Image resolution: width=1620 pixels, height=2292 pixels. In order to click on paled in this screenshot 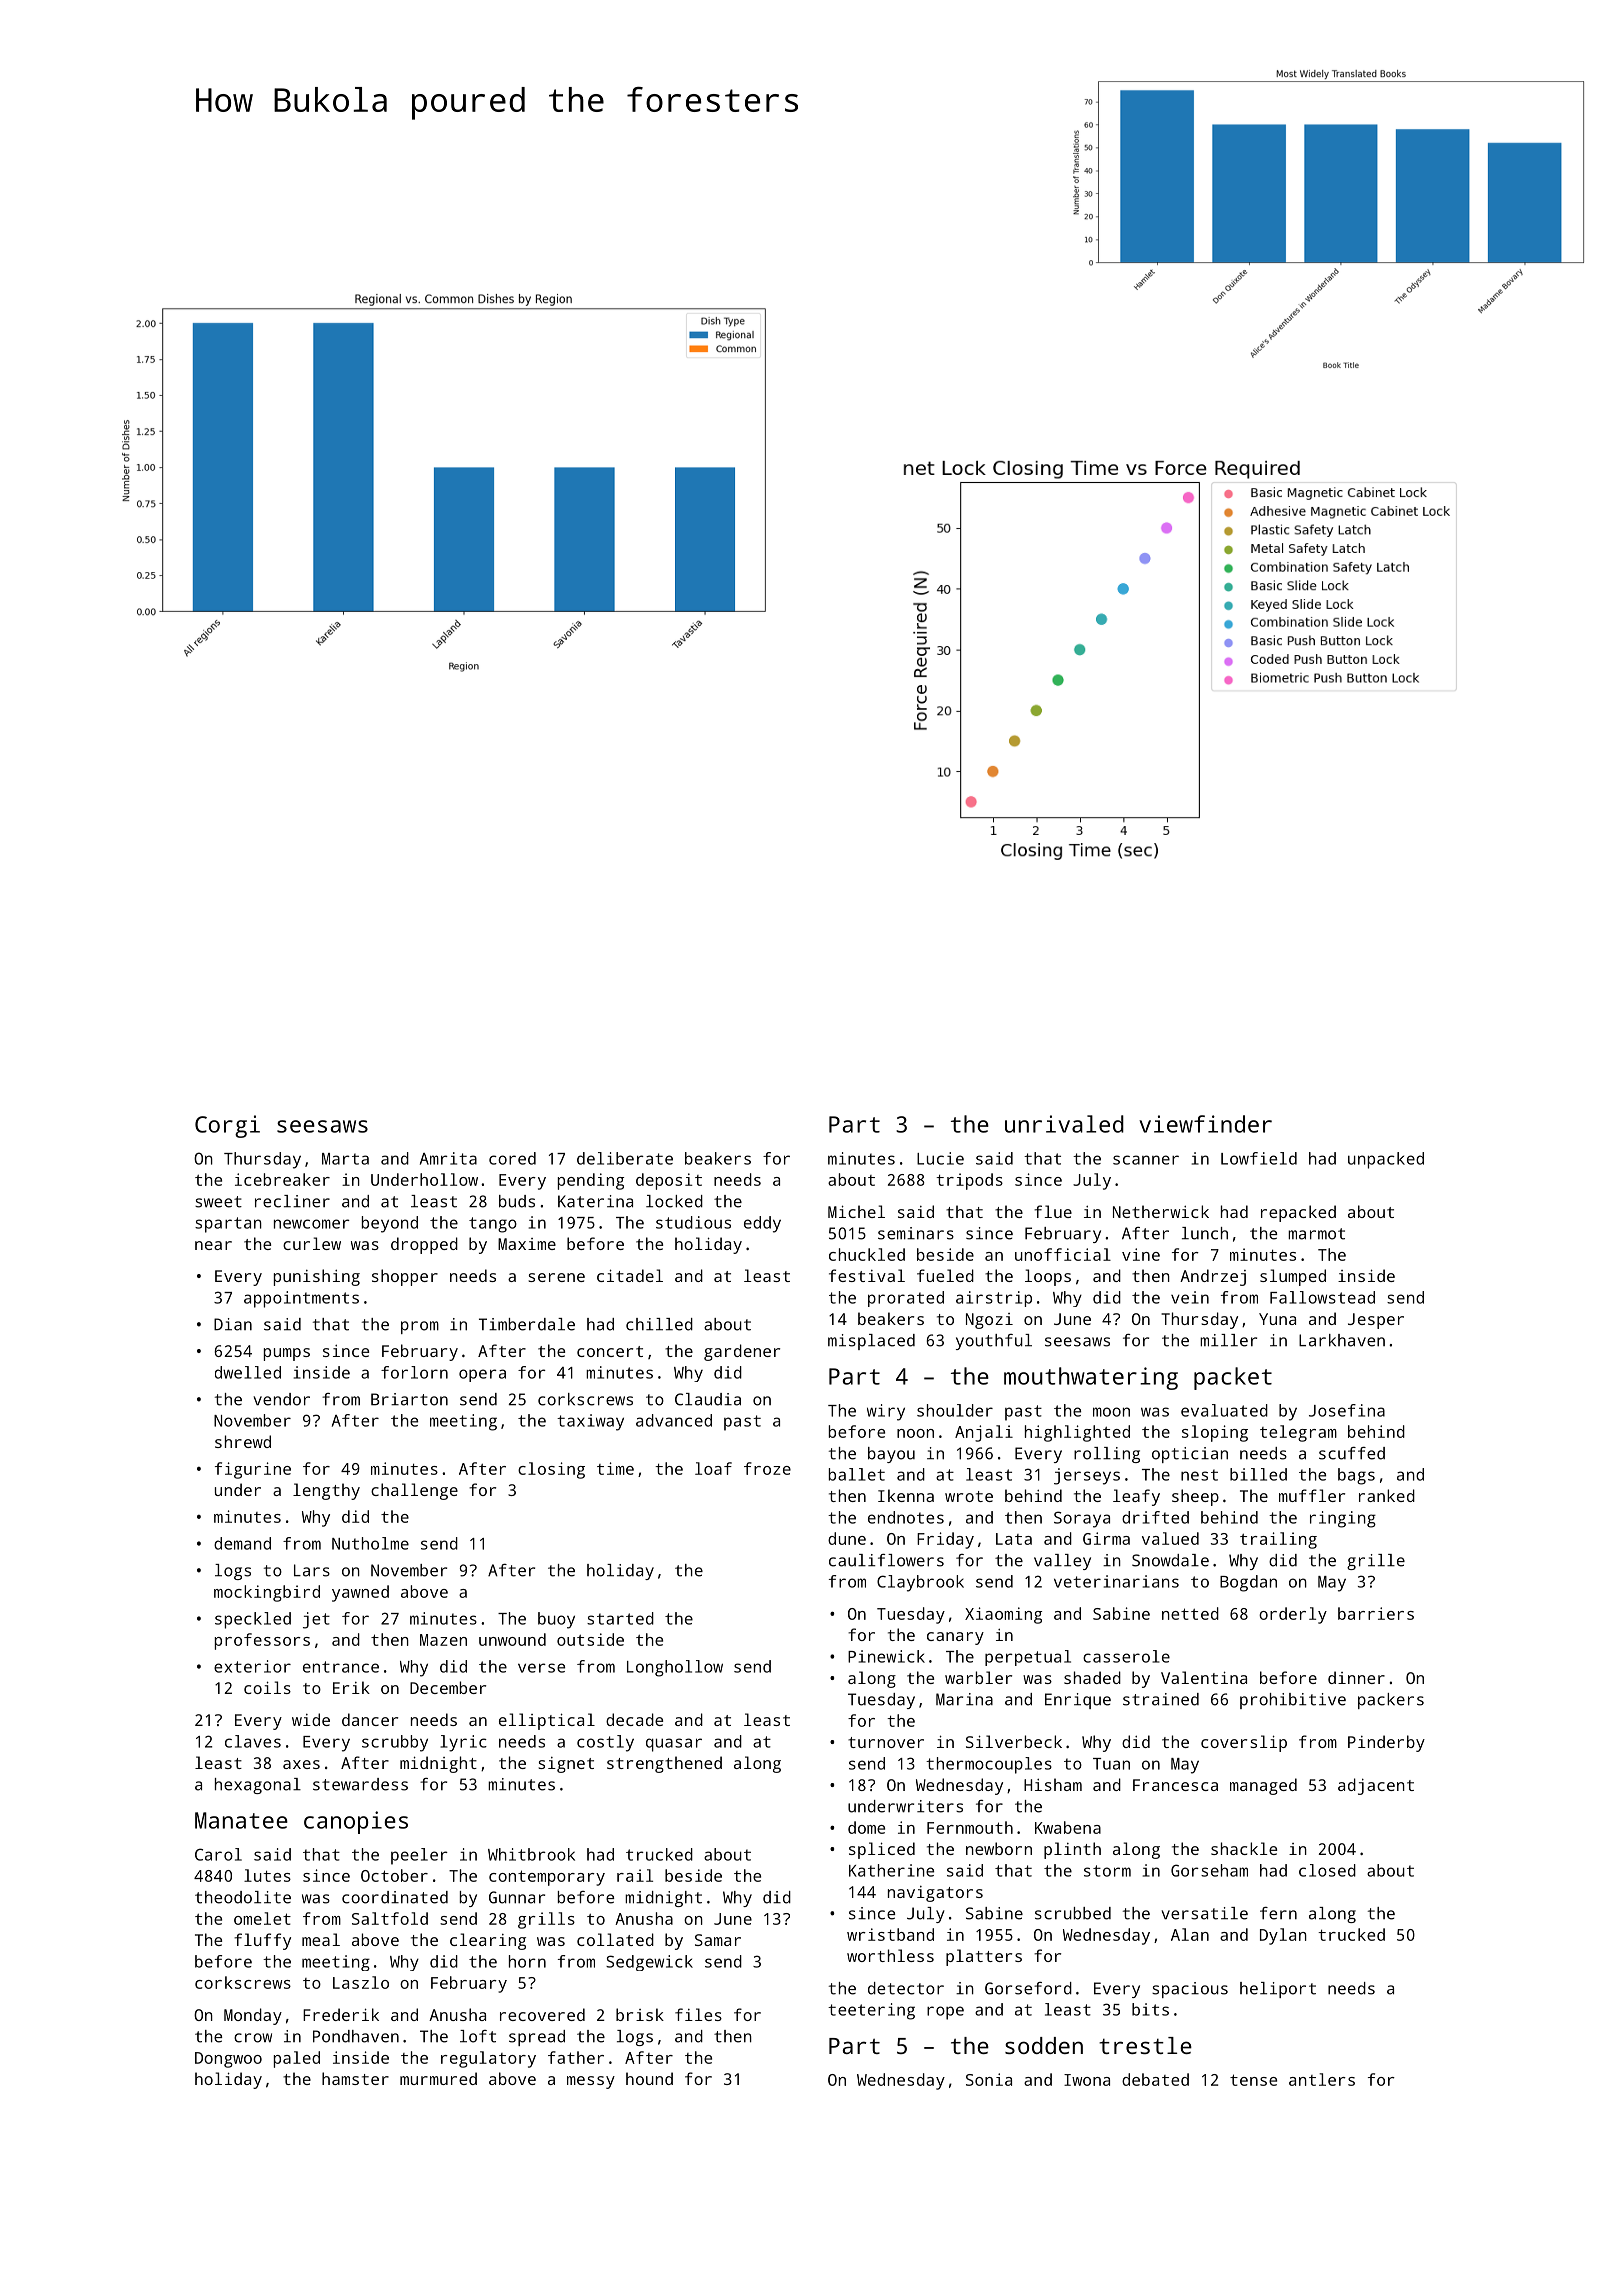, I will do `click(297, 2059)`.
